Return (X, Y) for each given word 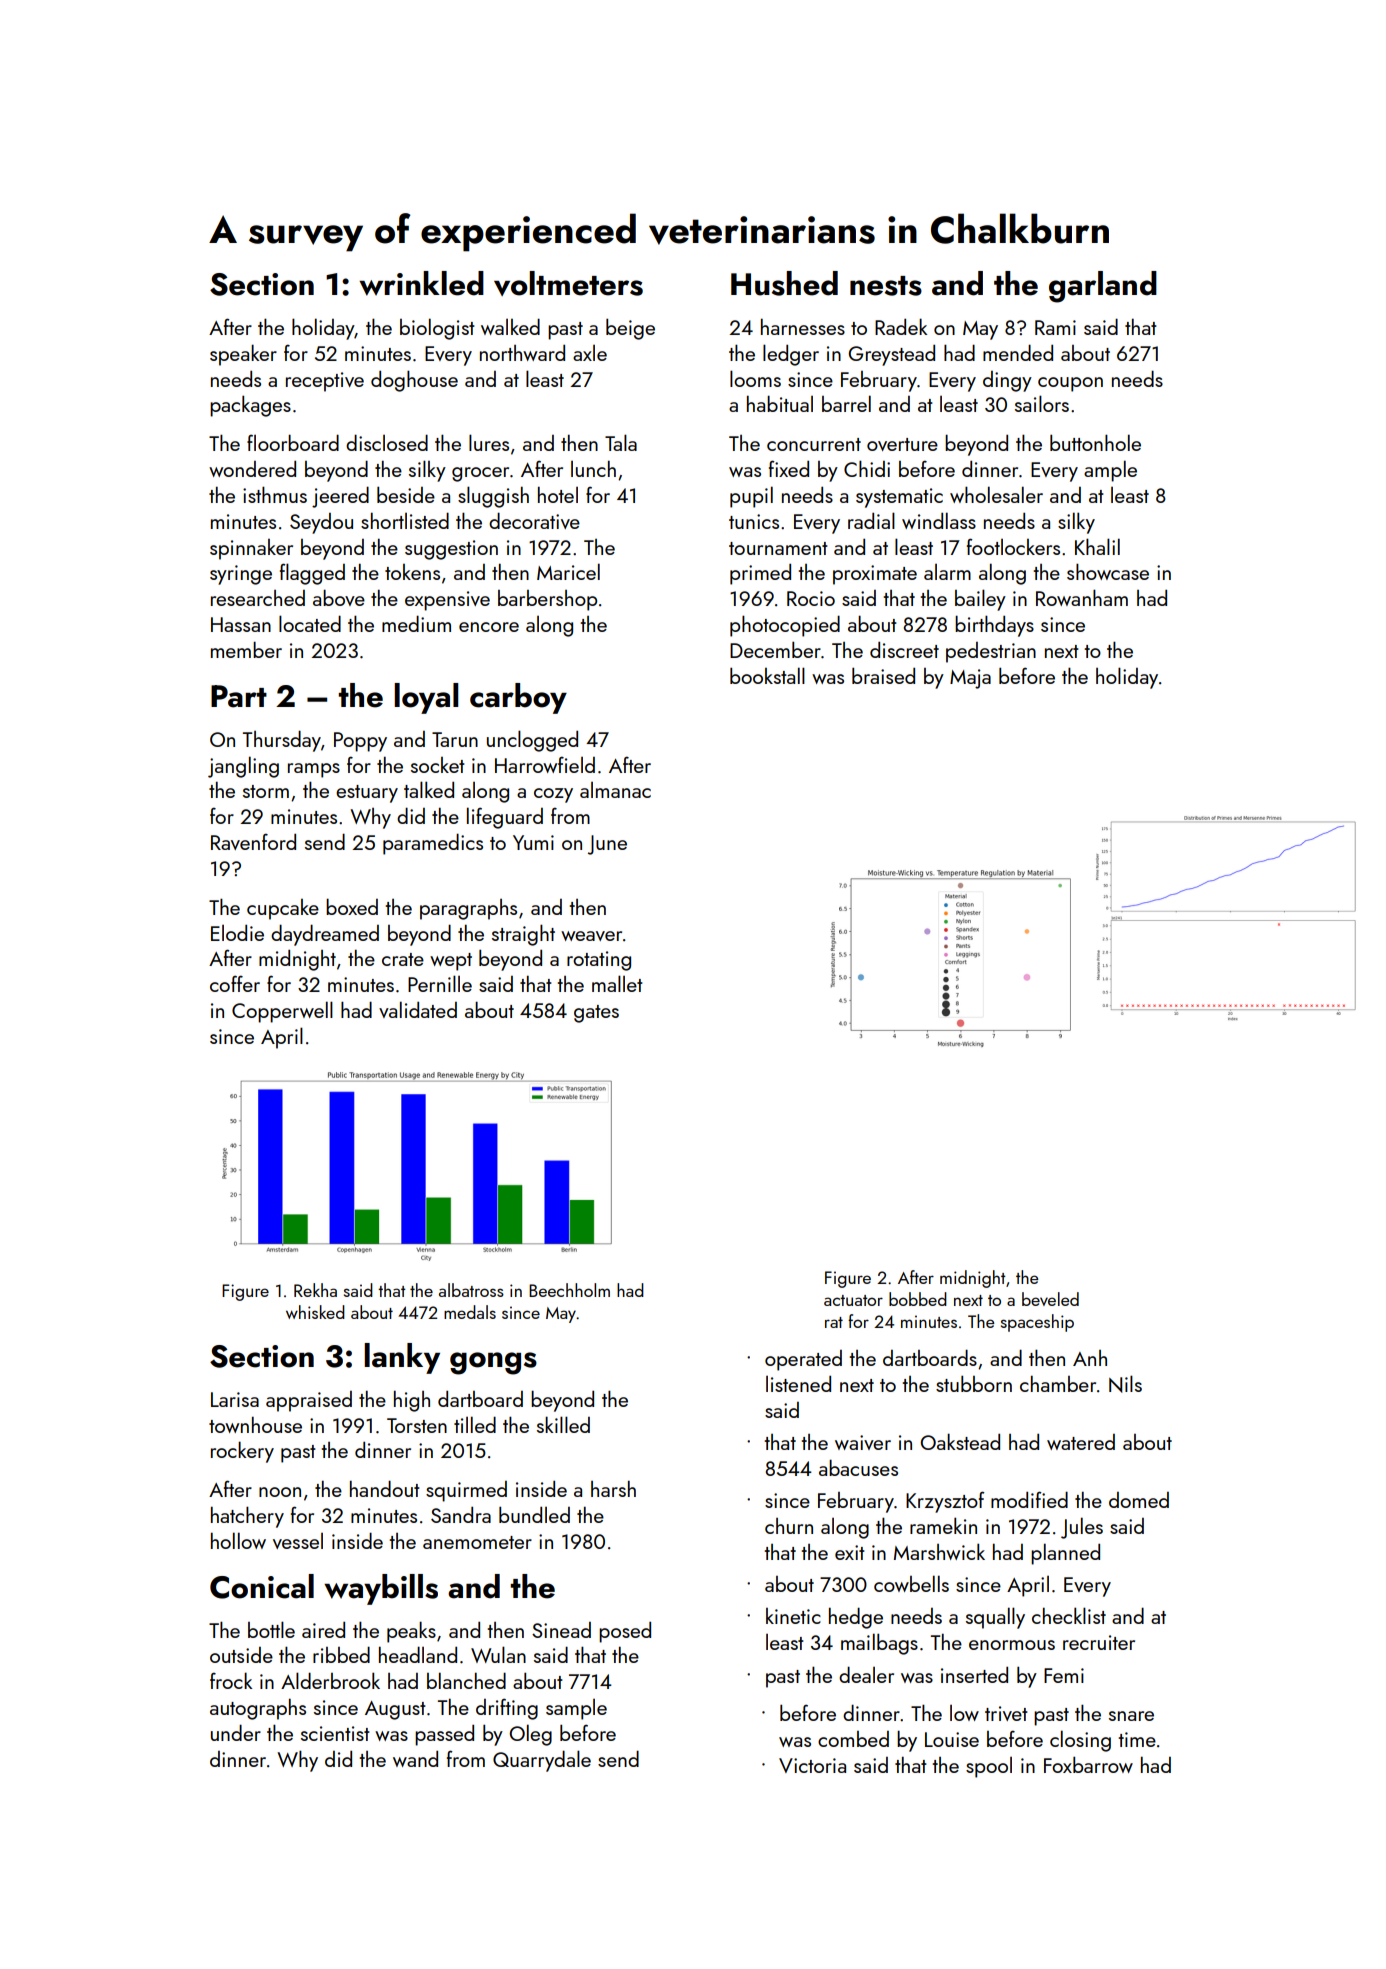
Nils (1125, 1384)
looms (755, 378)
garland (1103, 287)
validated (418, 1009)
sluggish (493, 497)
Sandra (461, 1515)
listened (798, 1384)
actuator (853, 1300)
